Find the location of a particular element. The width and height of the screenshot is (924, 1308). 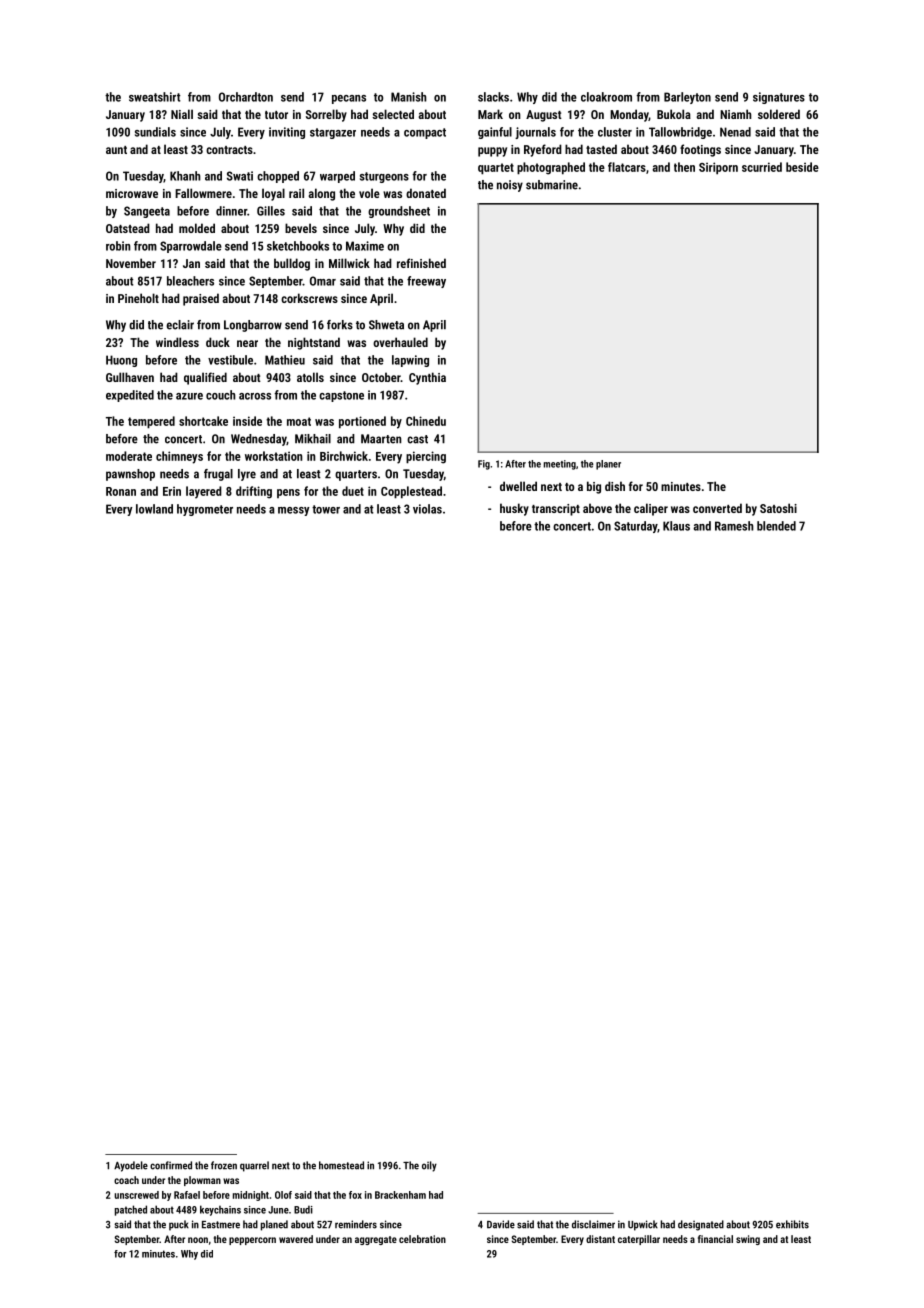

pecans is located at coordinates (349, 99).
